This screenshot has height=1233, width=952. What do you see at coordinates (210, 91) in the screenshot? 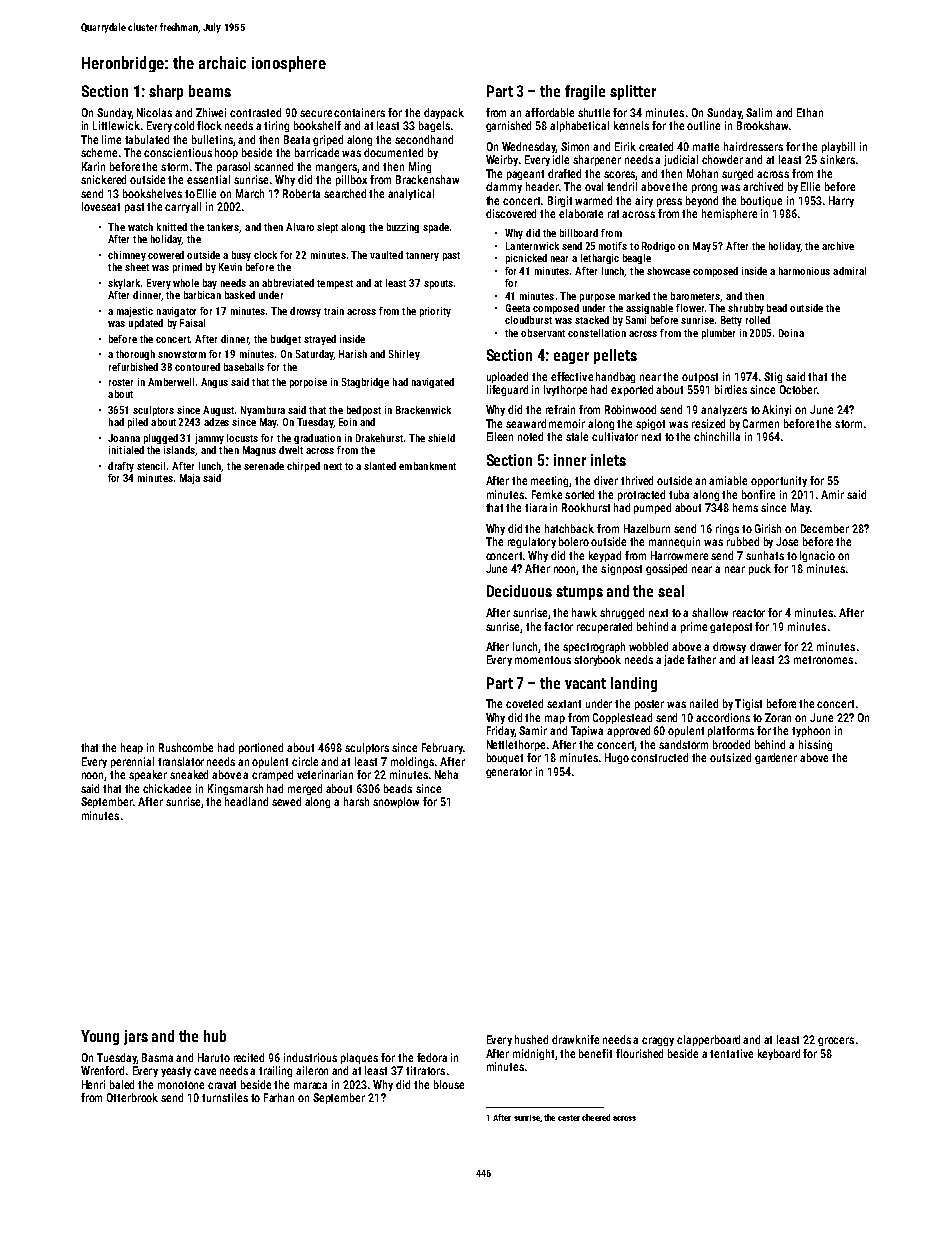
I see `beams` at bounding box center [210, 91].
